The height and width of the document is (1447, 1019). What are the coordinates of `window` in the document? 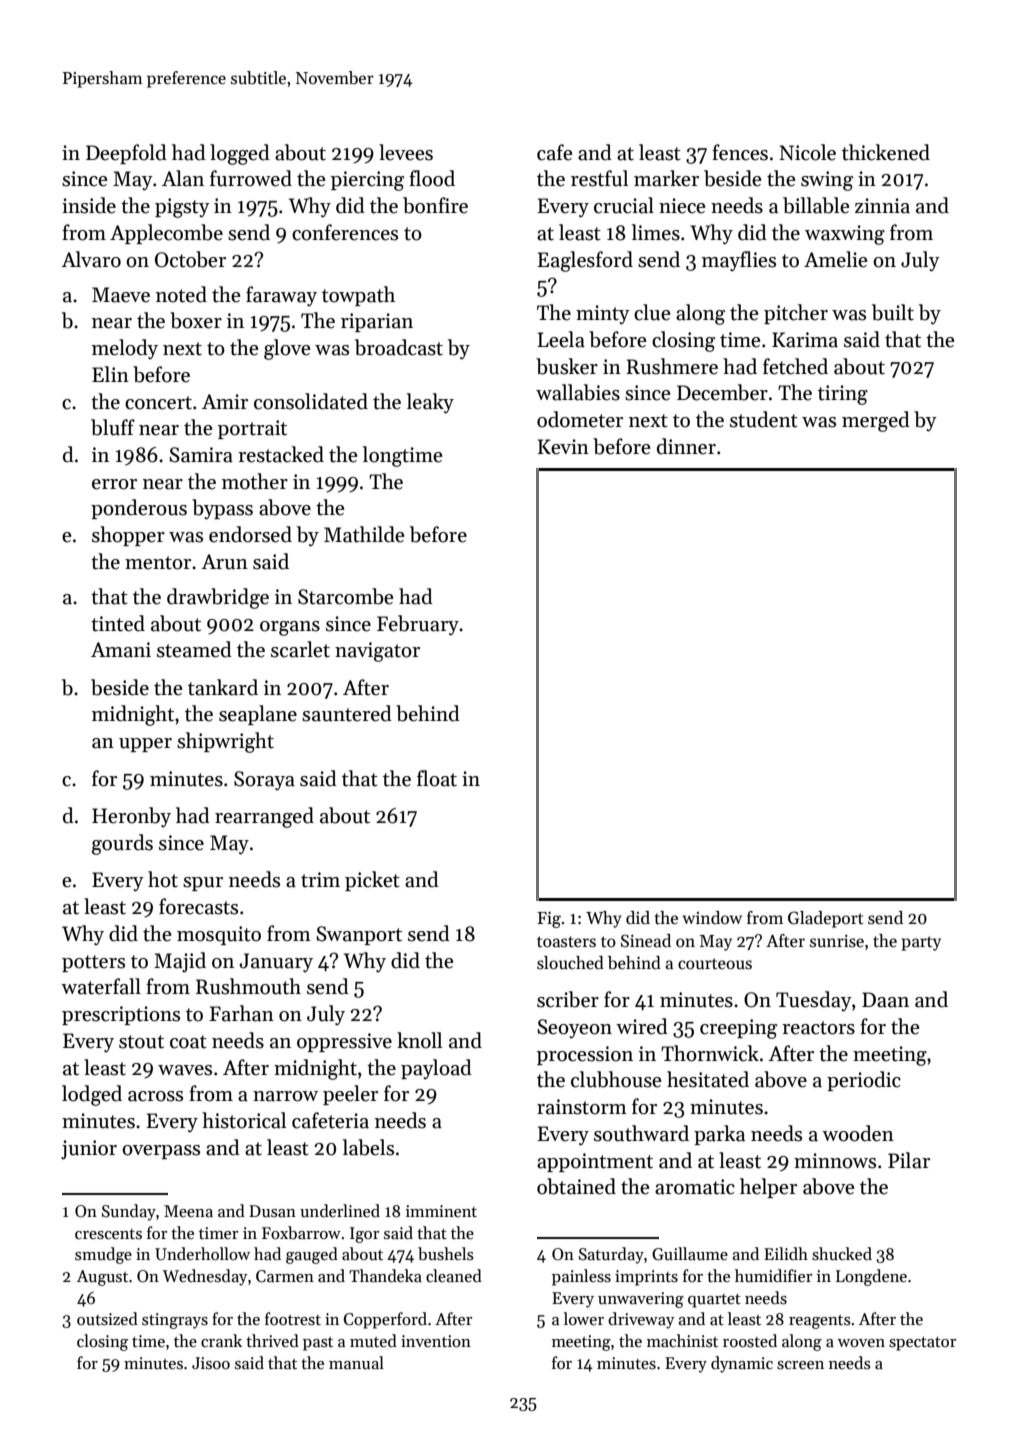 It's located at (712, 917).
